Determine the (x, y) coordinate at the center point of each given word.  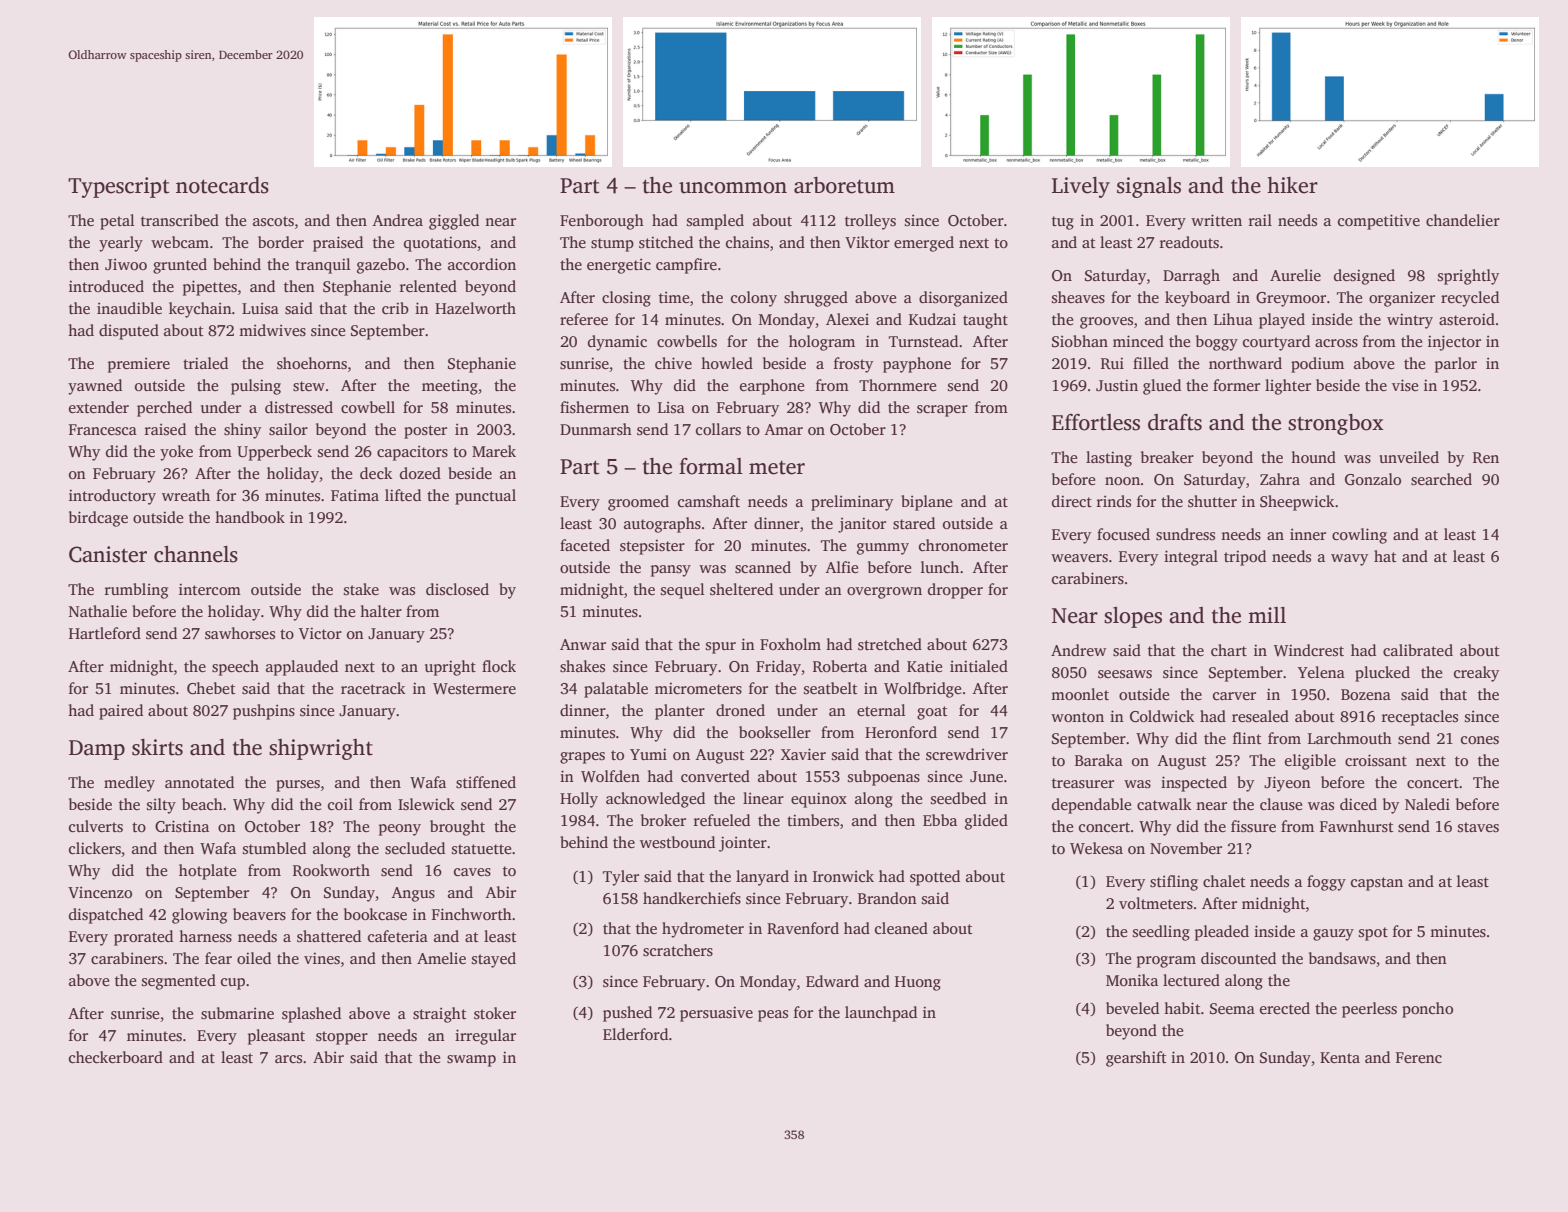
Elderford (635, 1034)
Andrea (397, 220)
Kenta (1340, 1057)
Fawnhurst (1357, 826)
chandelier (1463, 220)
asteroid (1467, 319)
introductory (112, 497)
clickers (95, 848)
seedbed (958, 798)
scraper (942, 411)
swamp (471, 1061)
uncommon (733, 188)
